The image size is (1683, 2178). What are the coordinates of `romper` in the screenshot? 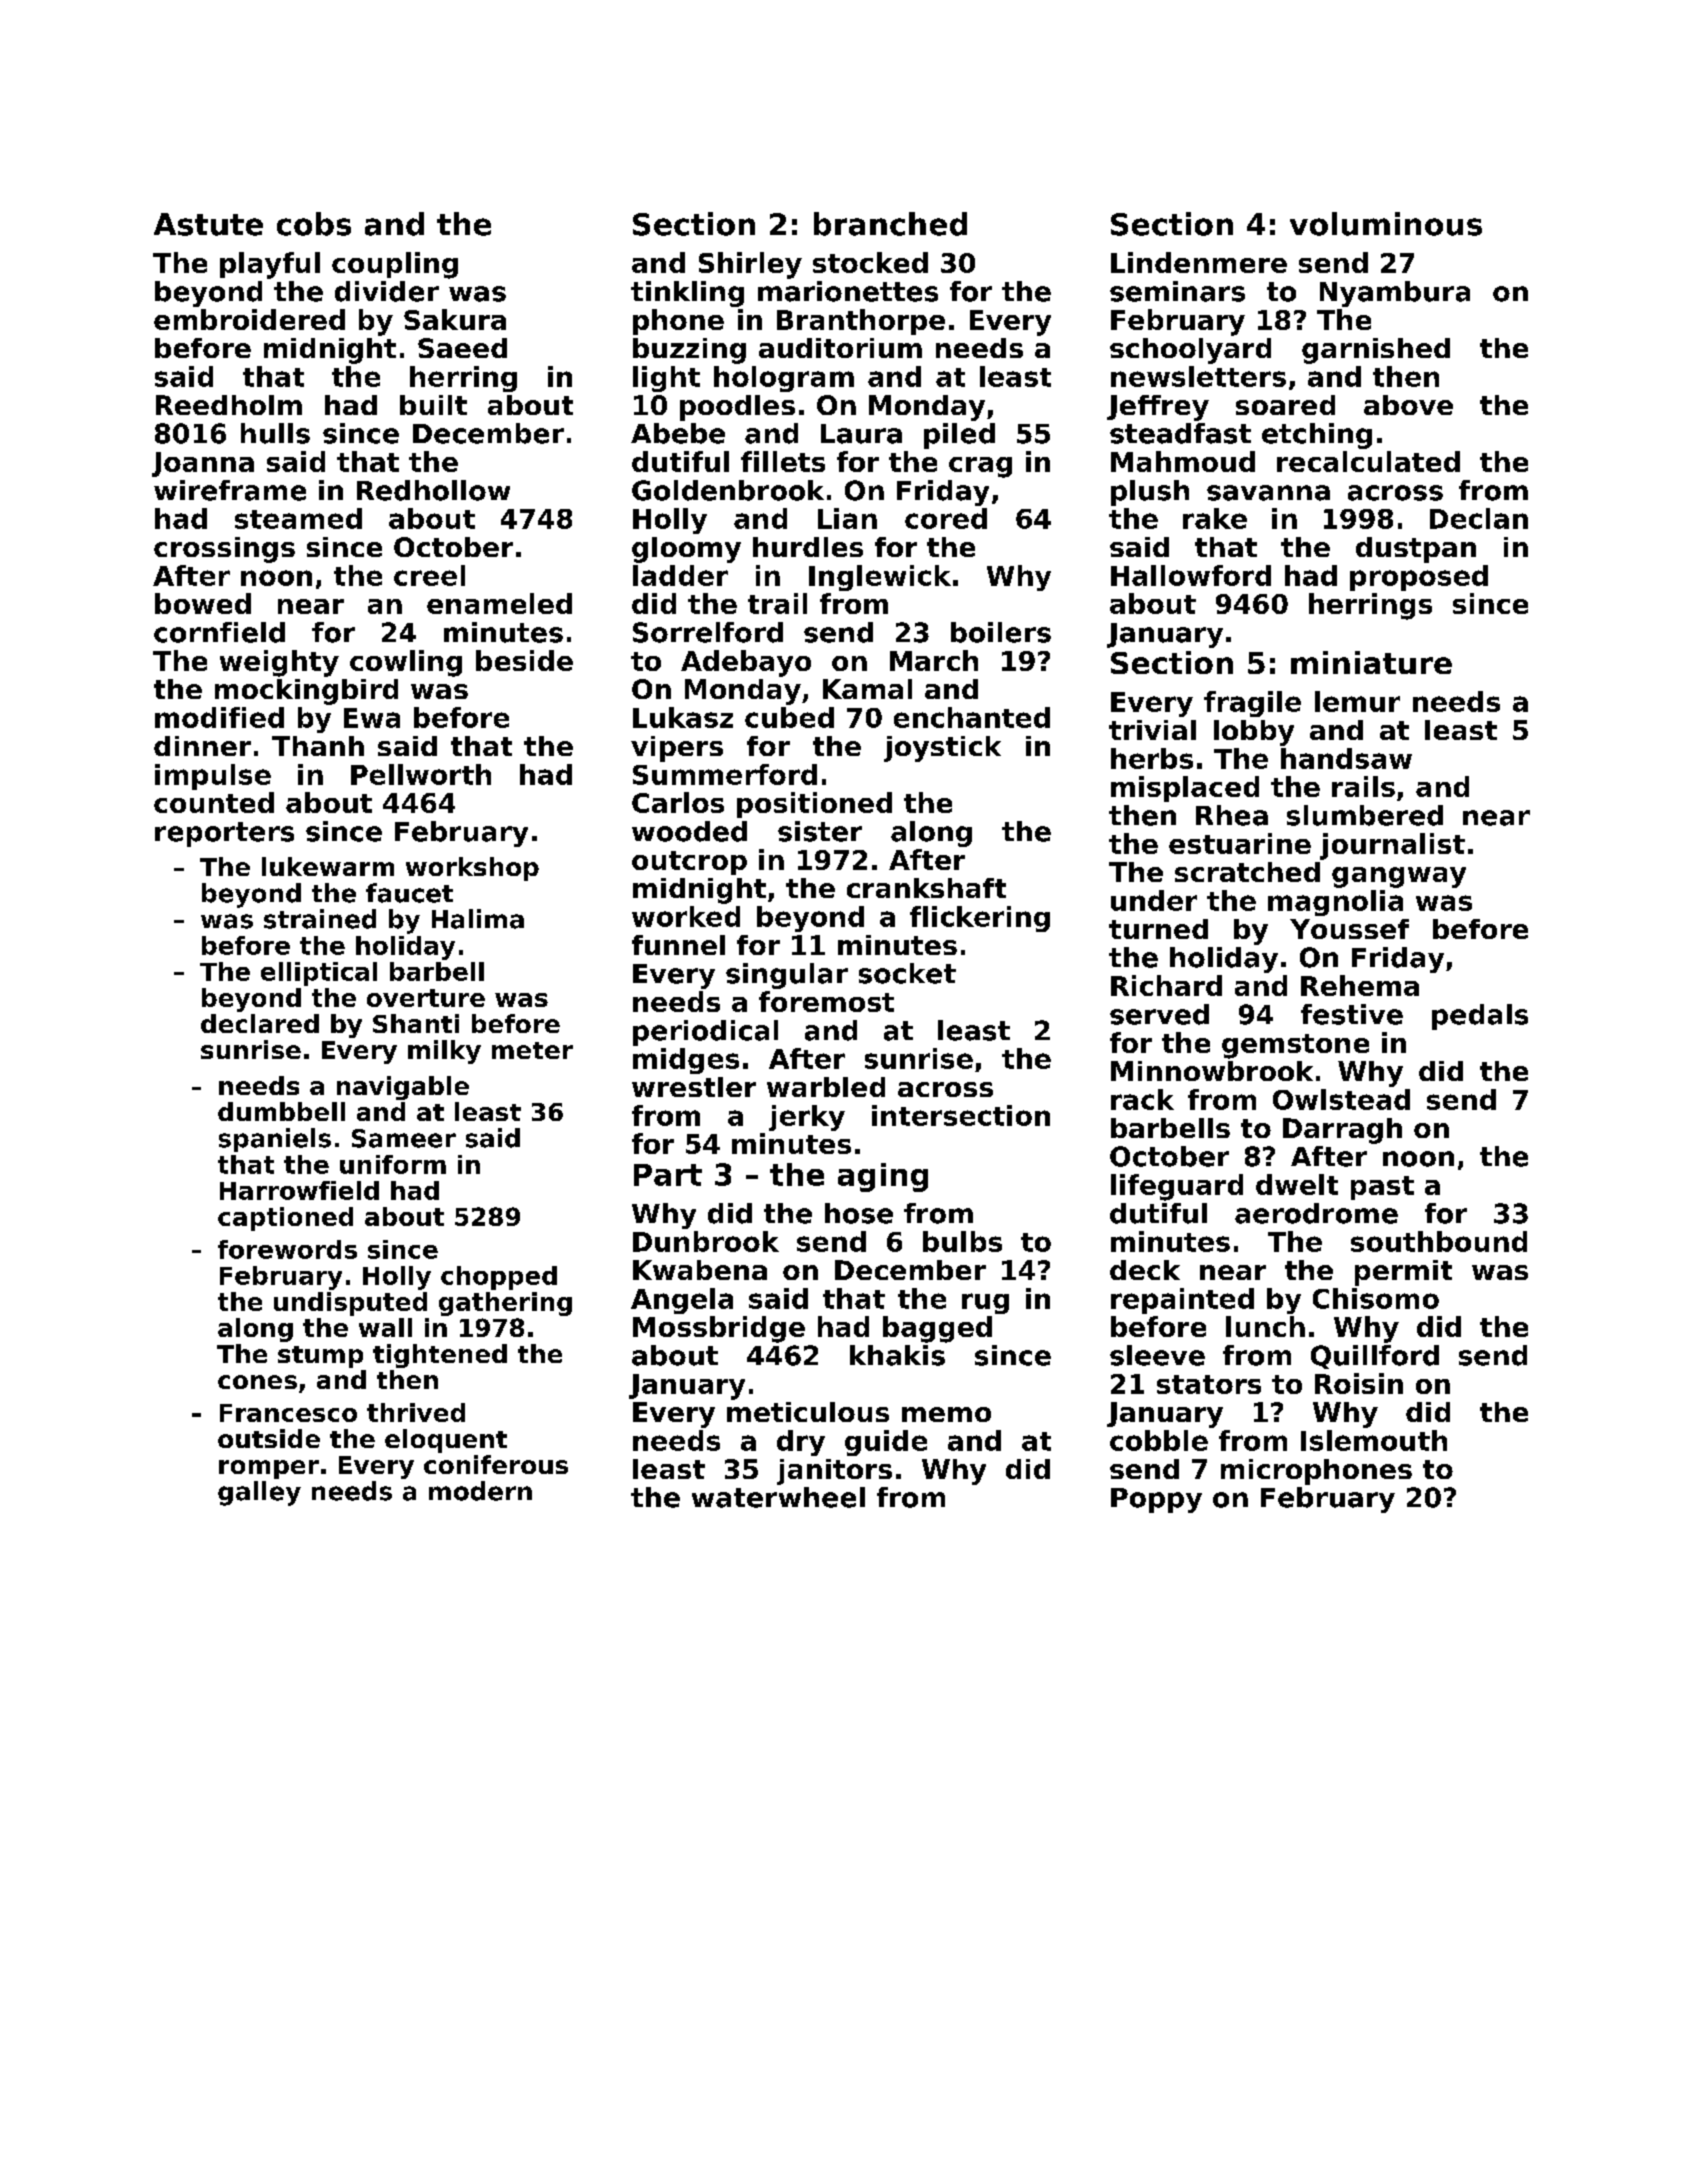 It's located at (269, 1469).
